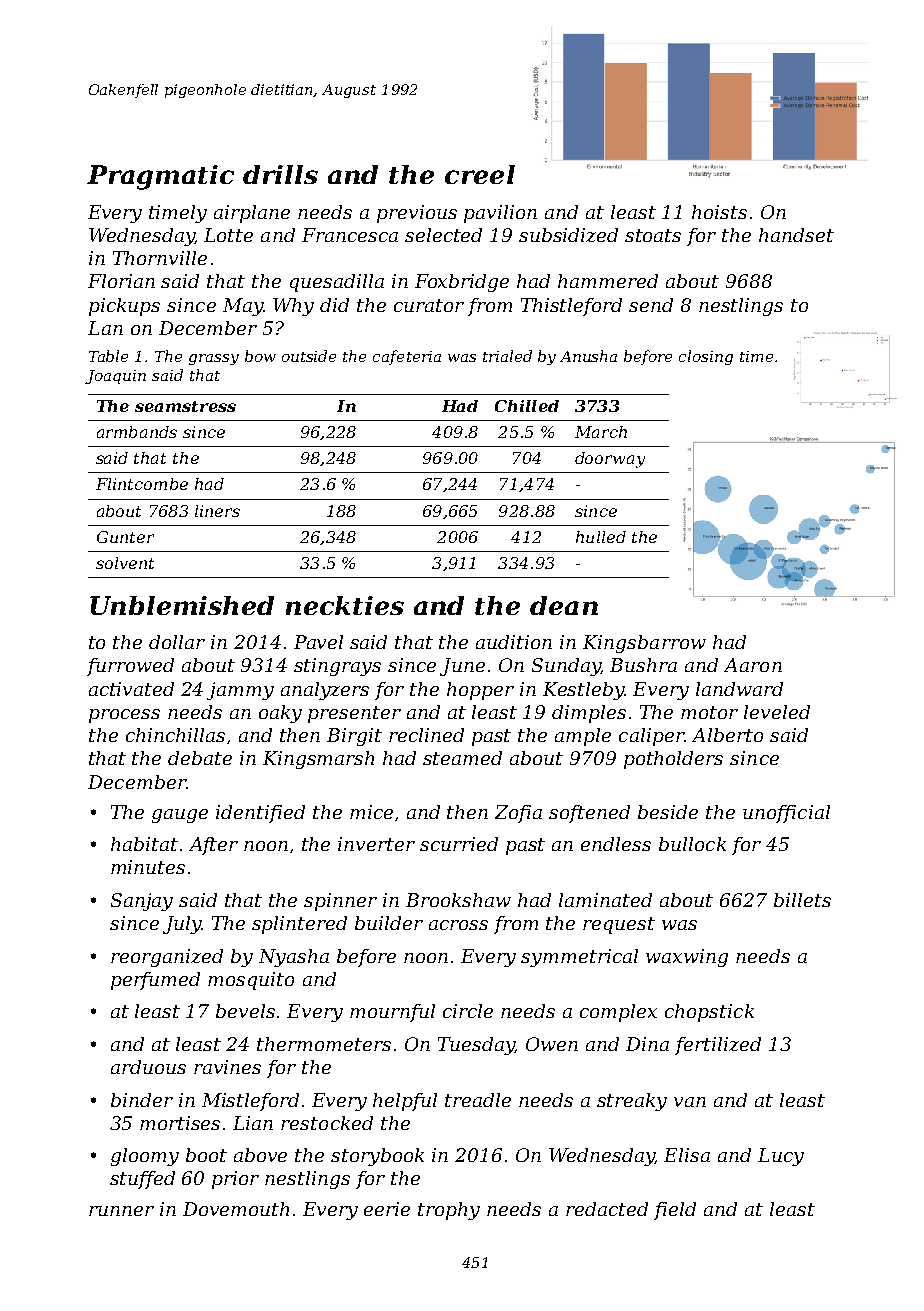  I want to click on trialed, so click(507, 356).
